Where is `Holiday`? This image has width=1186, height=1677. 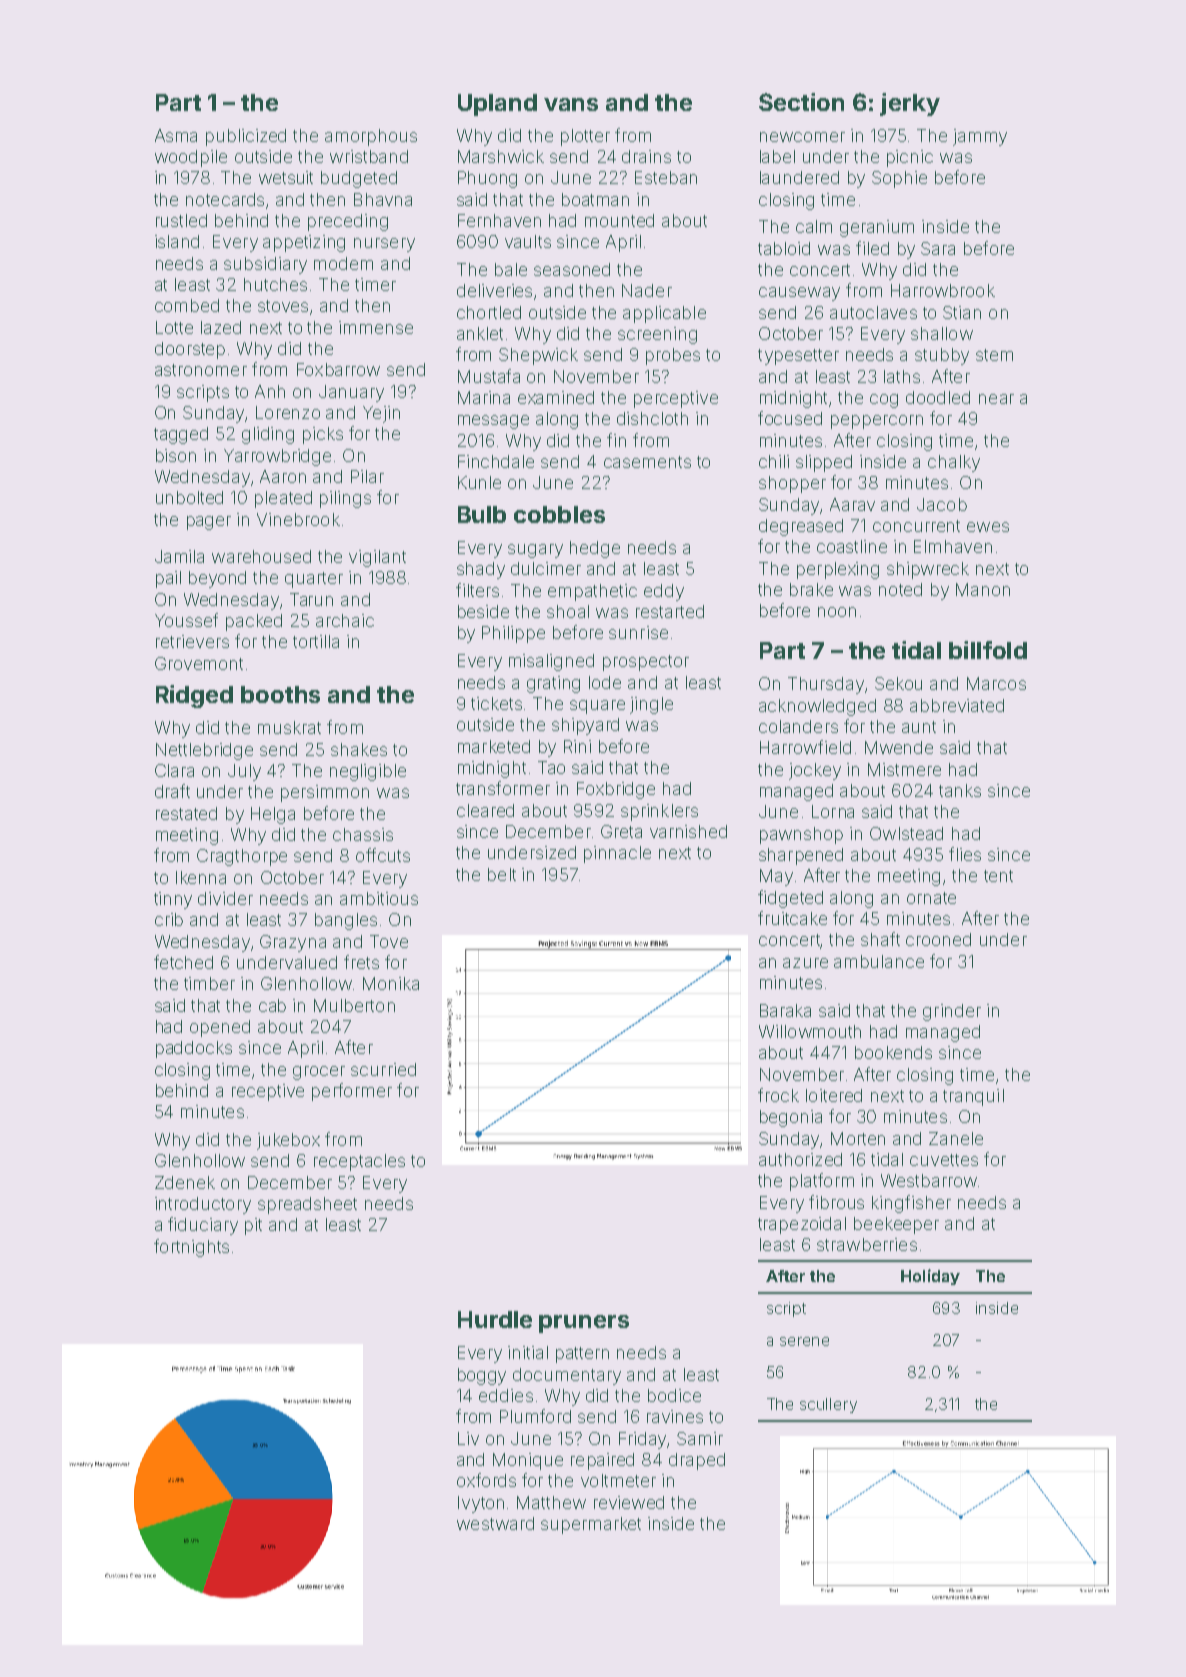
Holiday is located at coordinates (930, 1277).
